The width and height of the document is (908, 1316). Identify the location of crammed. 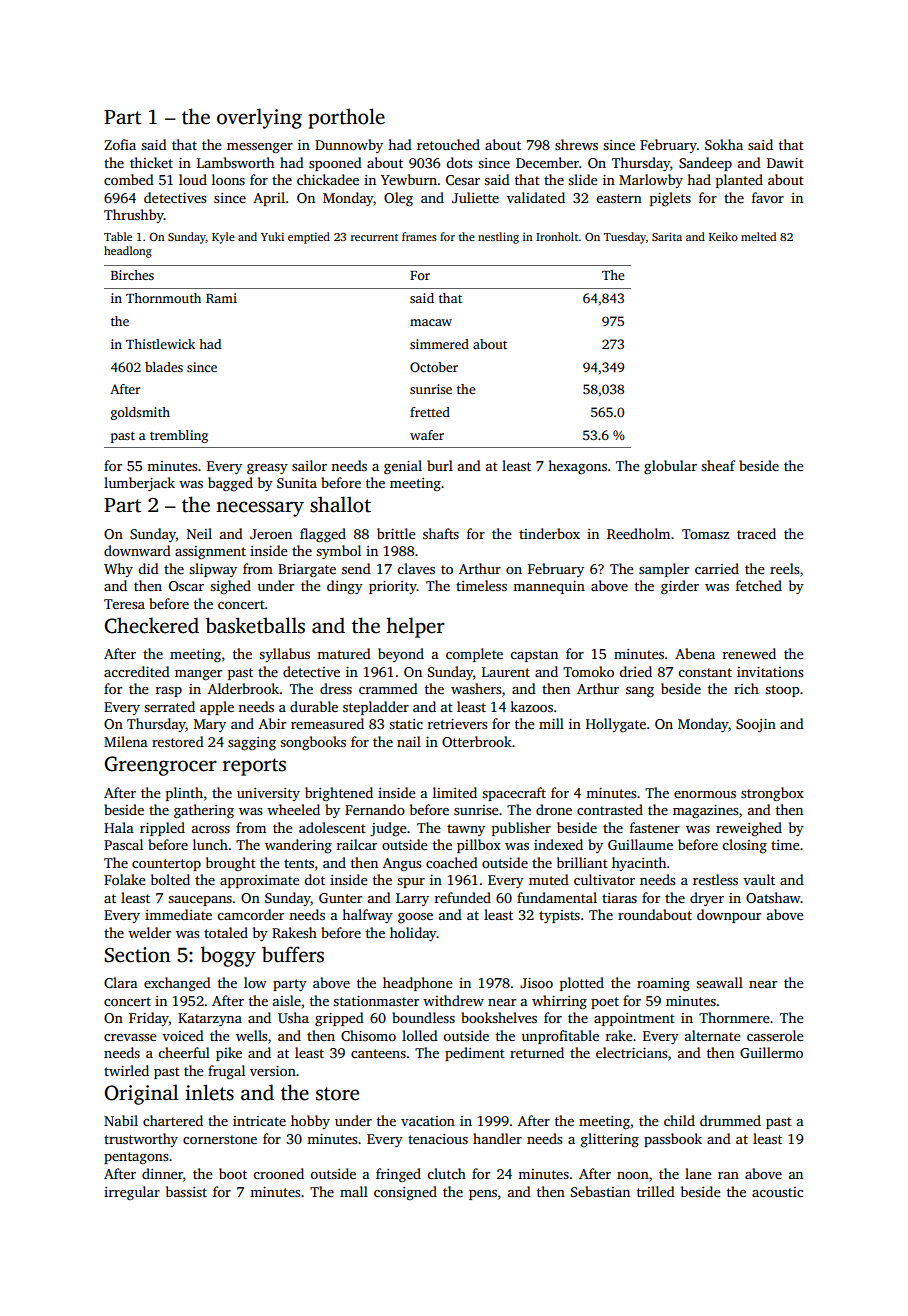
(388, 688).
